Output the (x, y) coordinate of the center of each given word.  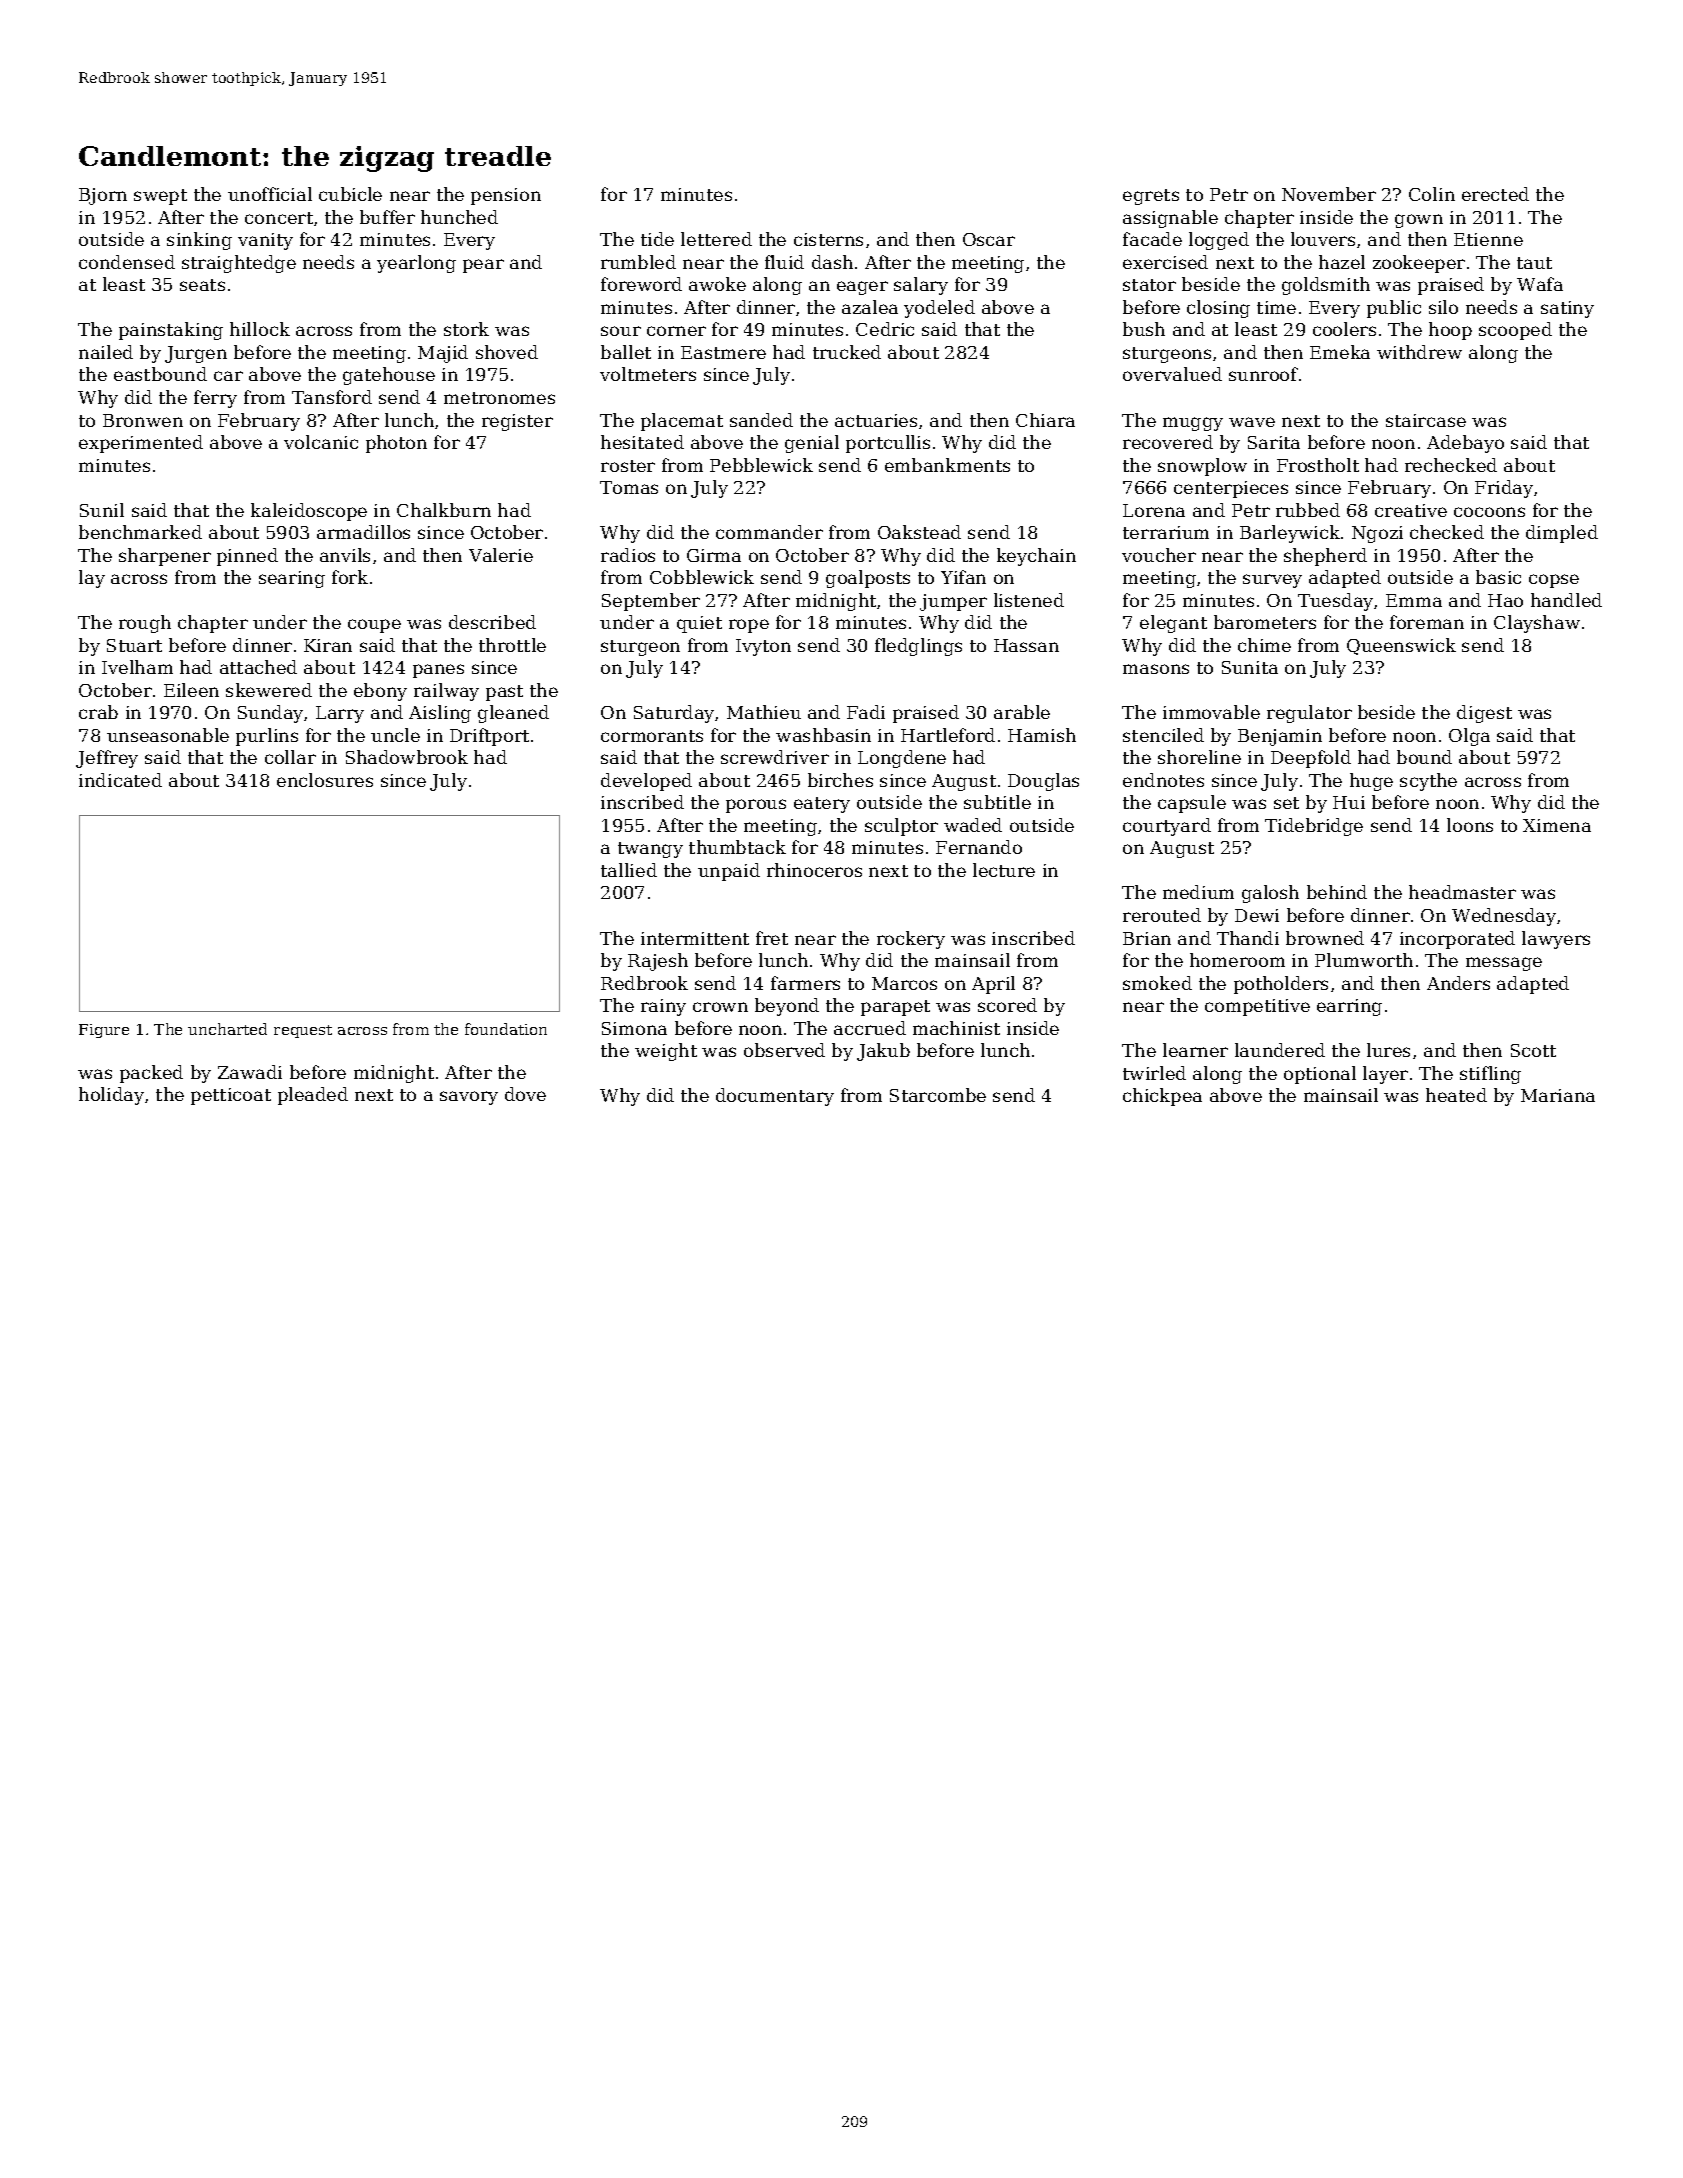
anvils (345, 555)
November (1329, 194)
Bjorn (103, 196)
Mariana (1558, 1095)
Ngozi (1377, 534)
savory (469, 1098)
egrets (1151, 197)
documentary (775, 1097)
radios (628, 555)
